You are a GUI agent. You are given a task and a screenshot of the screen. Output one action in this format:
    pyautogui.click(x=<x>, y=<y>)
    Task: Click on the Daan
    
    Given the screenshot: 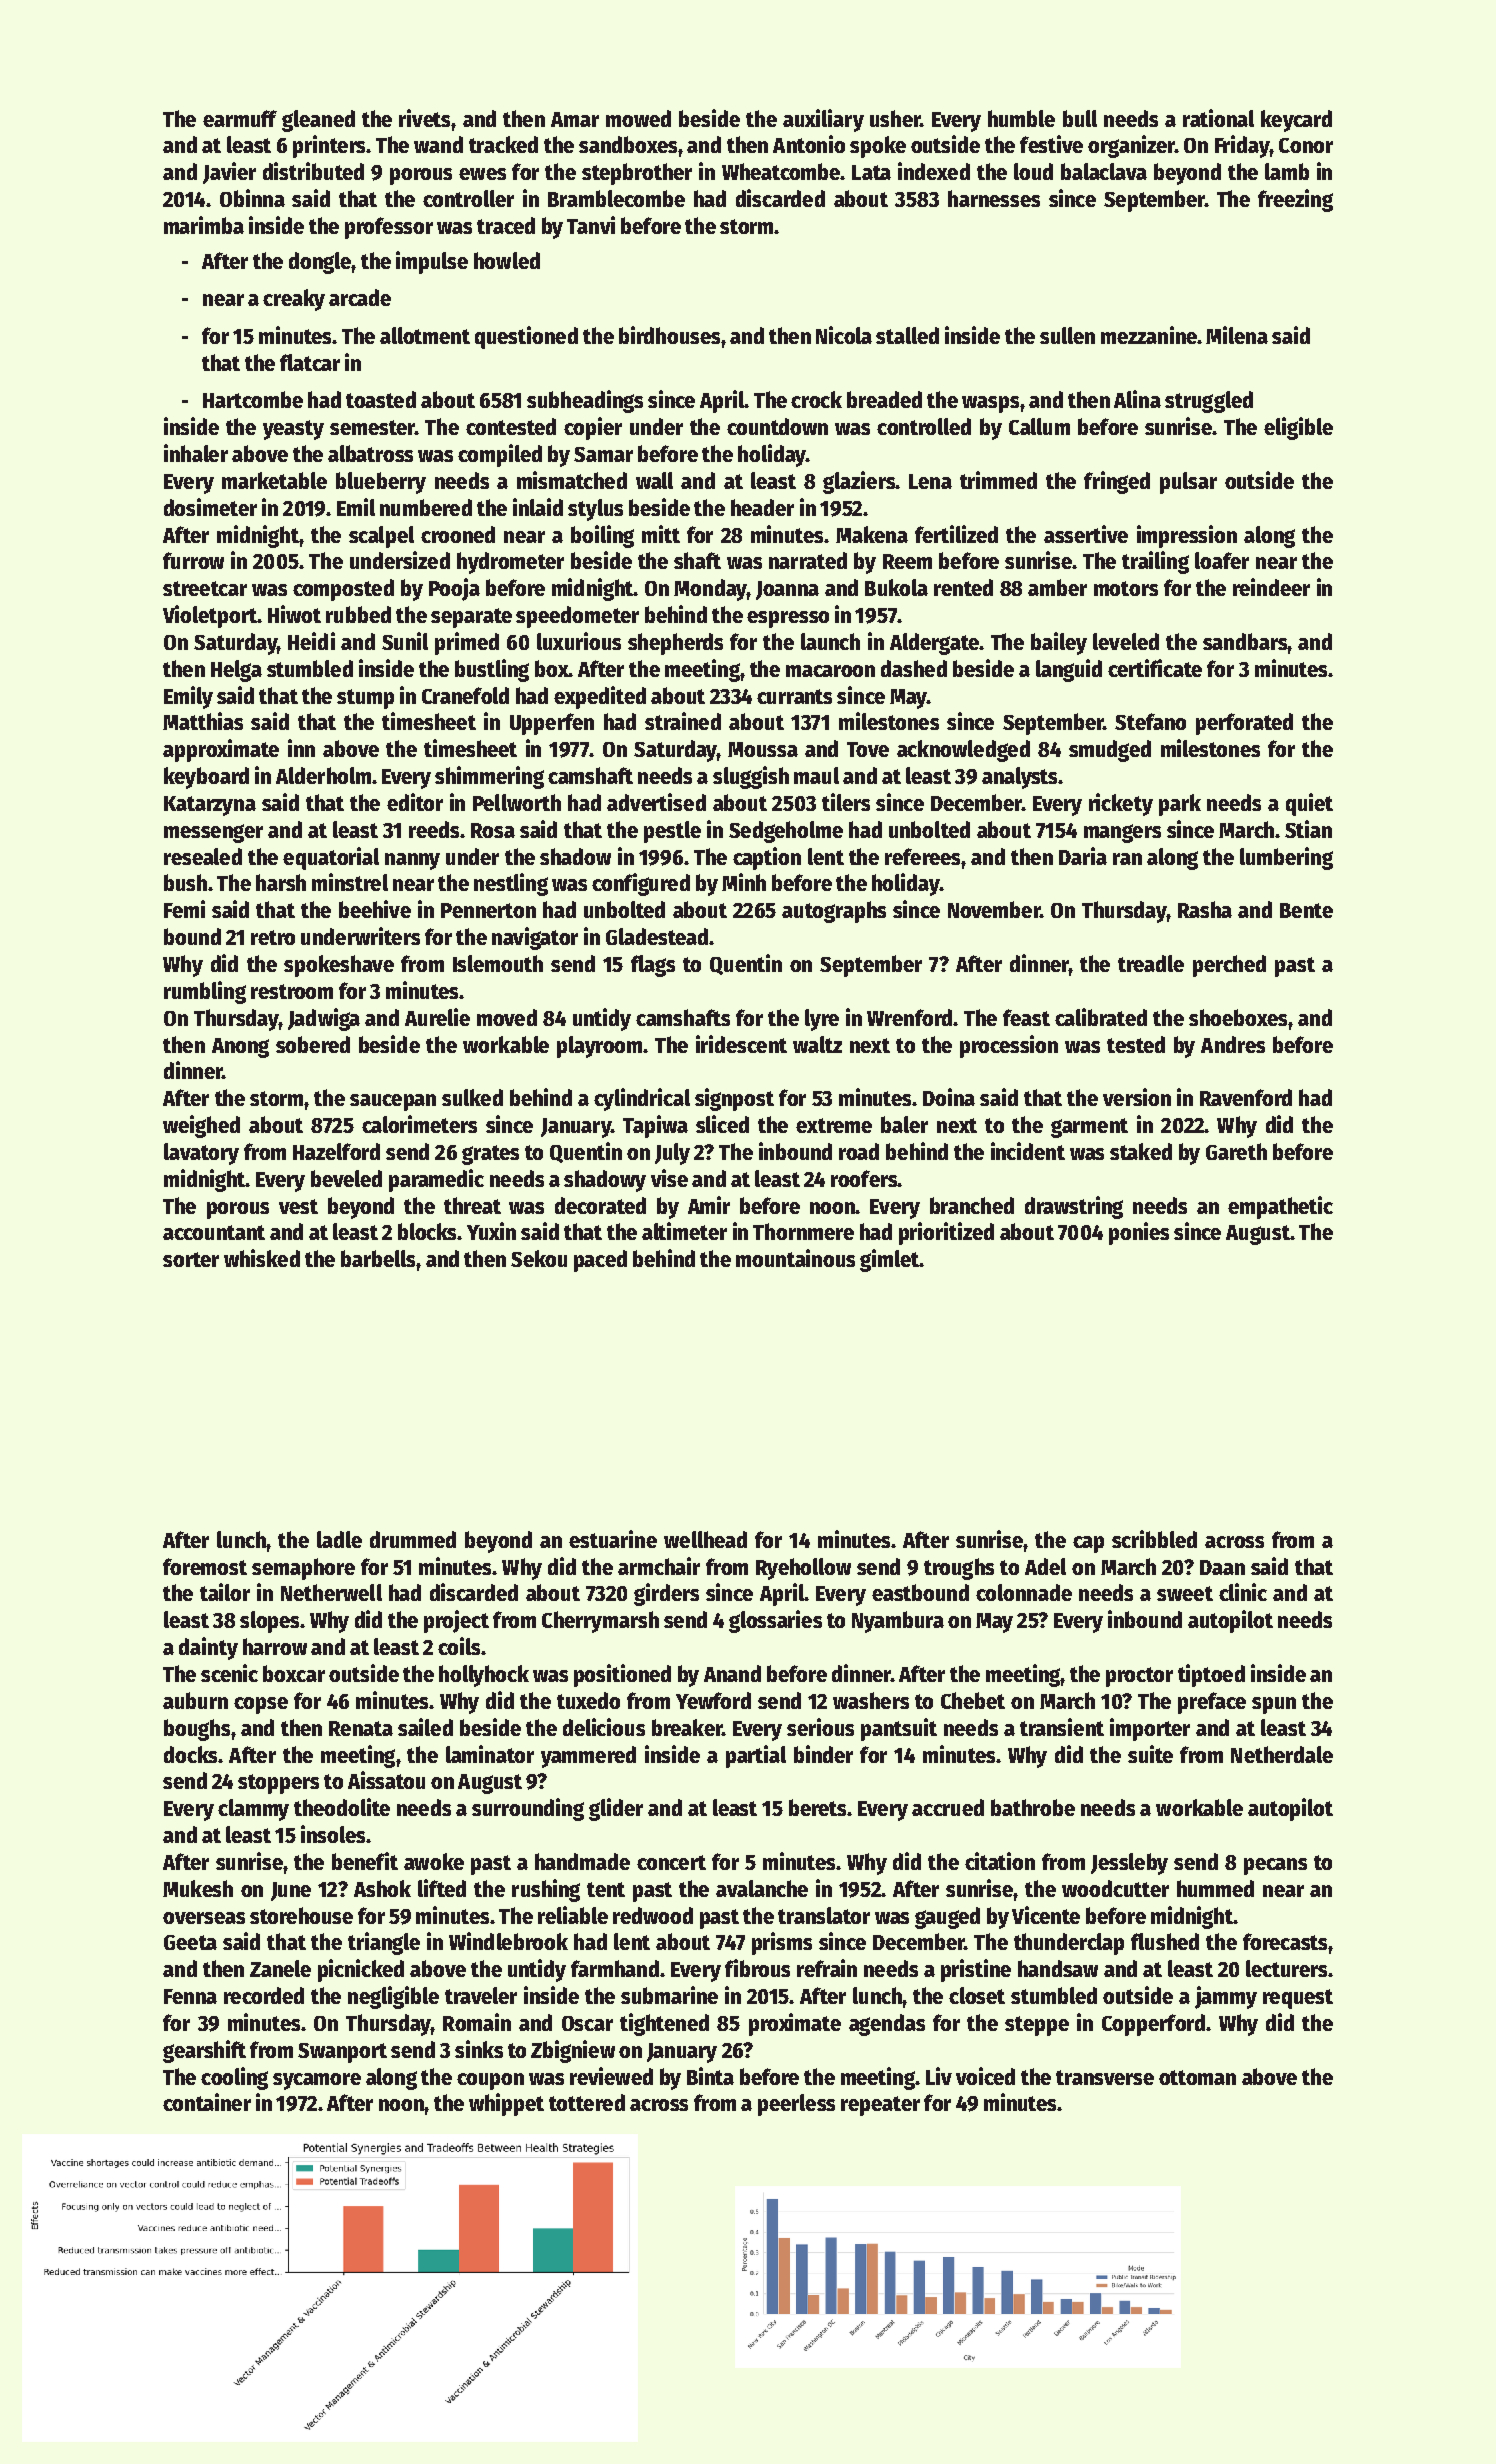 What is the action you would take?
    pyautogui.click(x=1222, y=1567)
